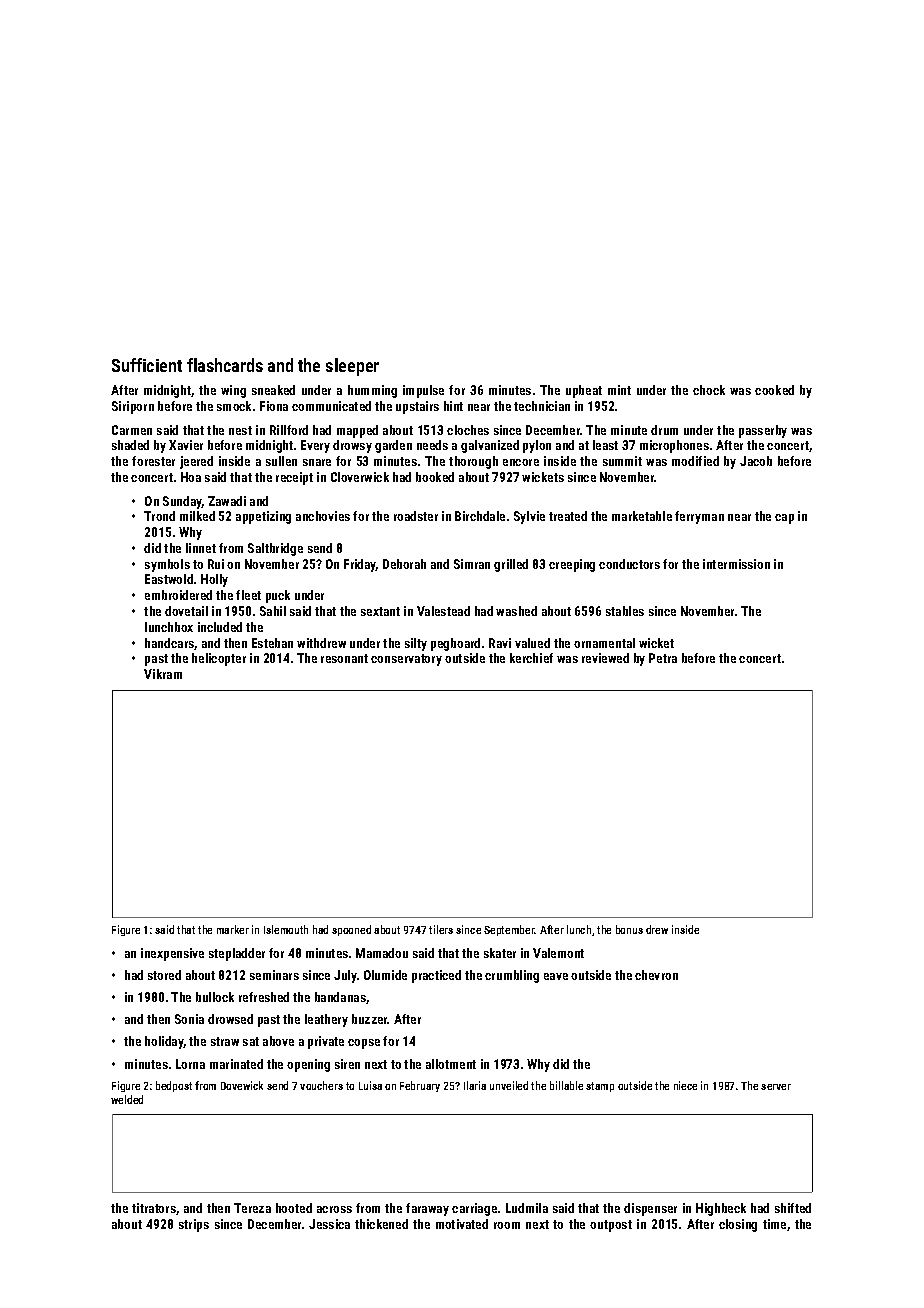  Describe the element at coordinates (286, 929) in the image. I see `Islemouth` at that location.
